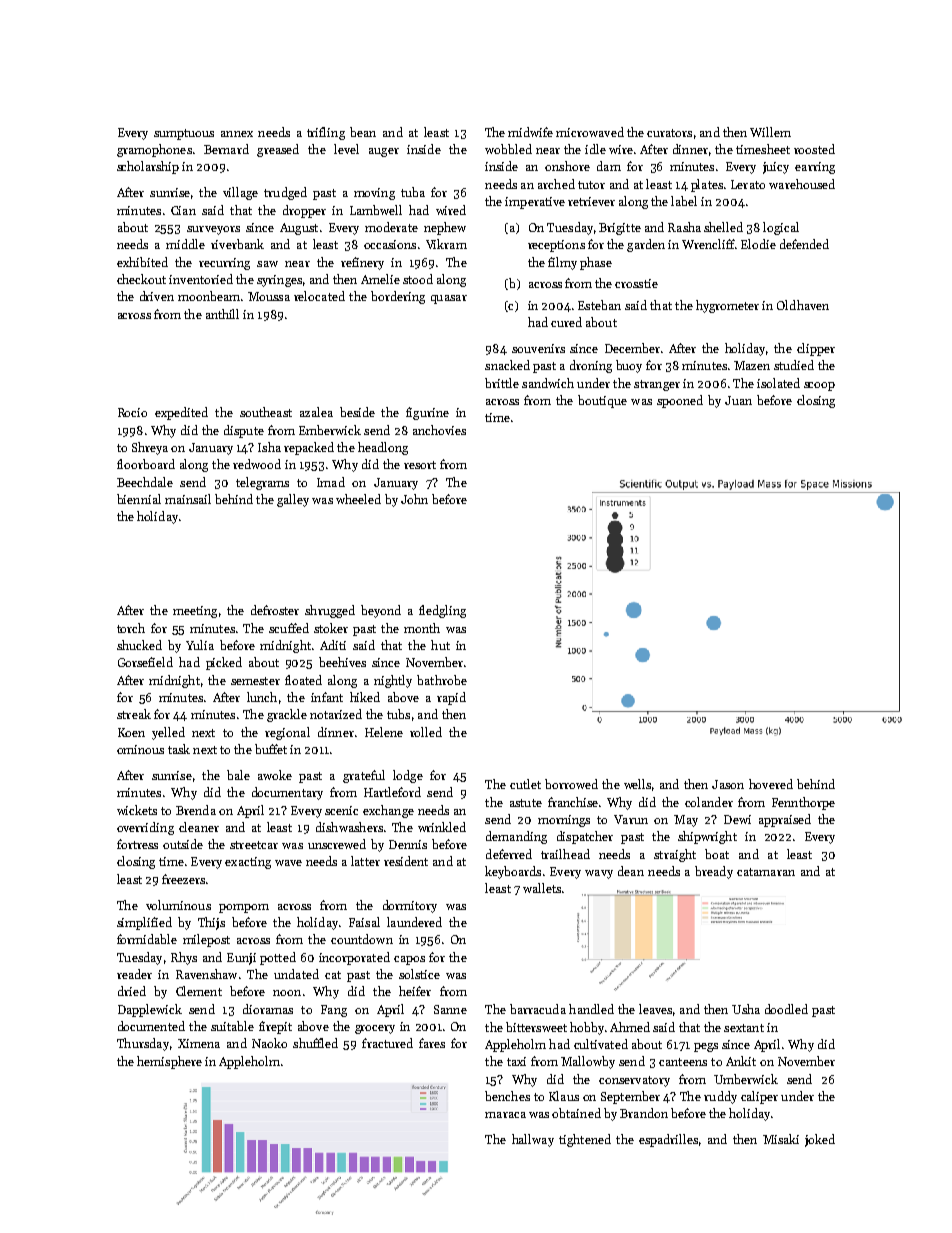 Image resolution: width=952 pixels, height=1233 pixels. Describe the element at coordinates (363, 132) in the screenshot. I see `bean` at that location.
